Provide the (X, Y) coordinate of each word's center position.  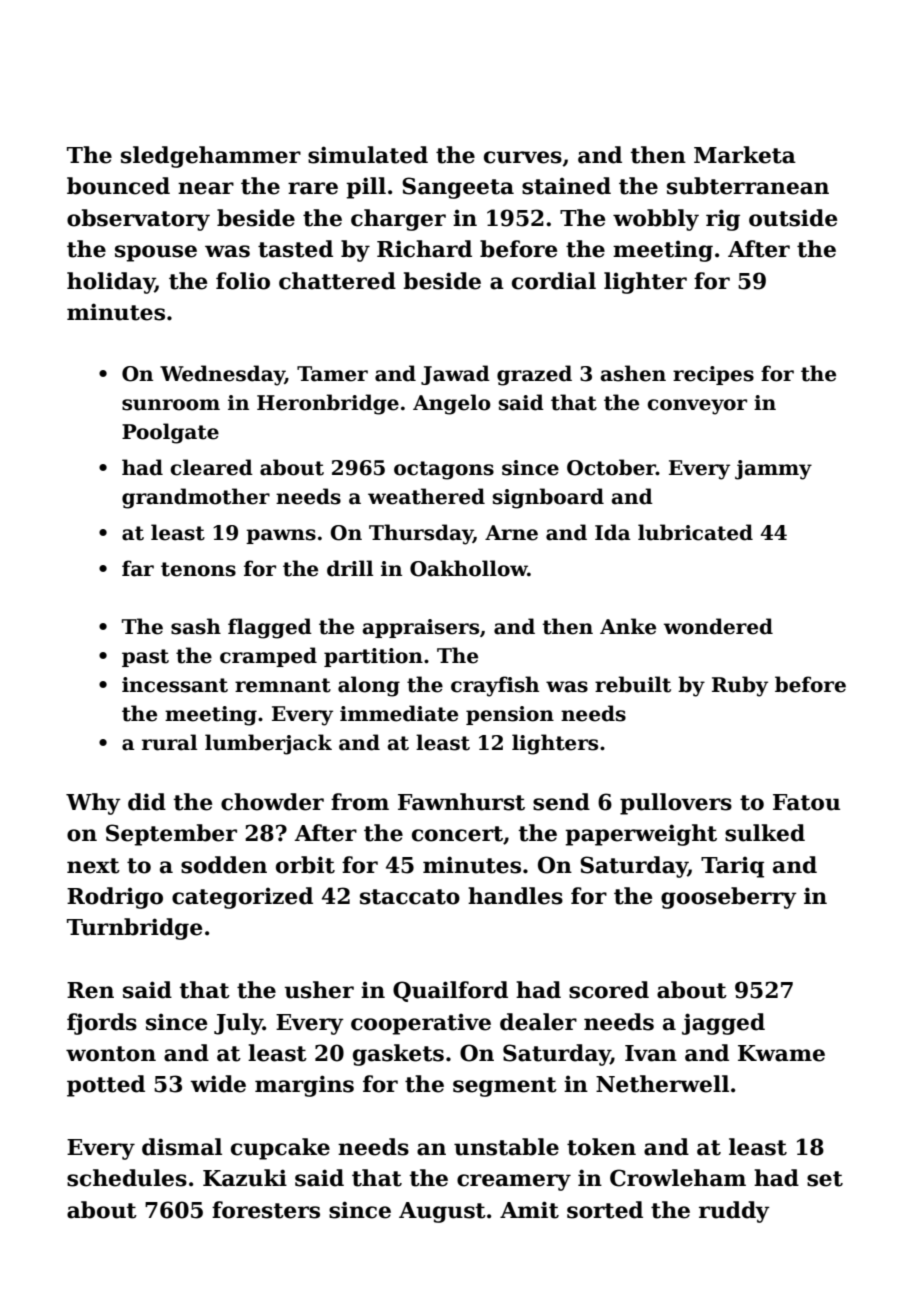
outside (793, 218)
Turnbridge (134, 929)
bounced (118, 186)
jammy (773, 470)
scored (609, 990)
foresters (266, 1210)
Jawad (455, 375)
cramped (268, 657)
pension (510, 715)
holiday (111, 283)
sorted (605, 1210)
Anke (628, 626)
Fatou (806, 802)
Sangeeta (458, 188)
